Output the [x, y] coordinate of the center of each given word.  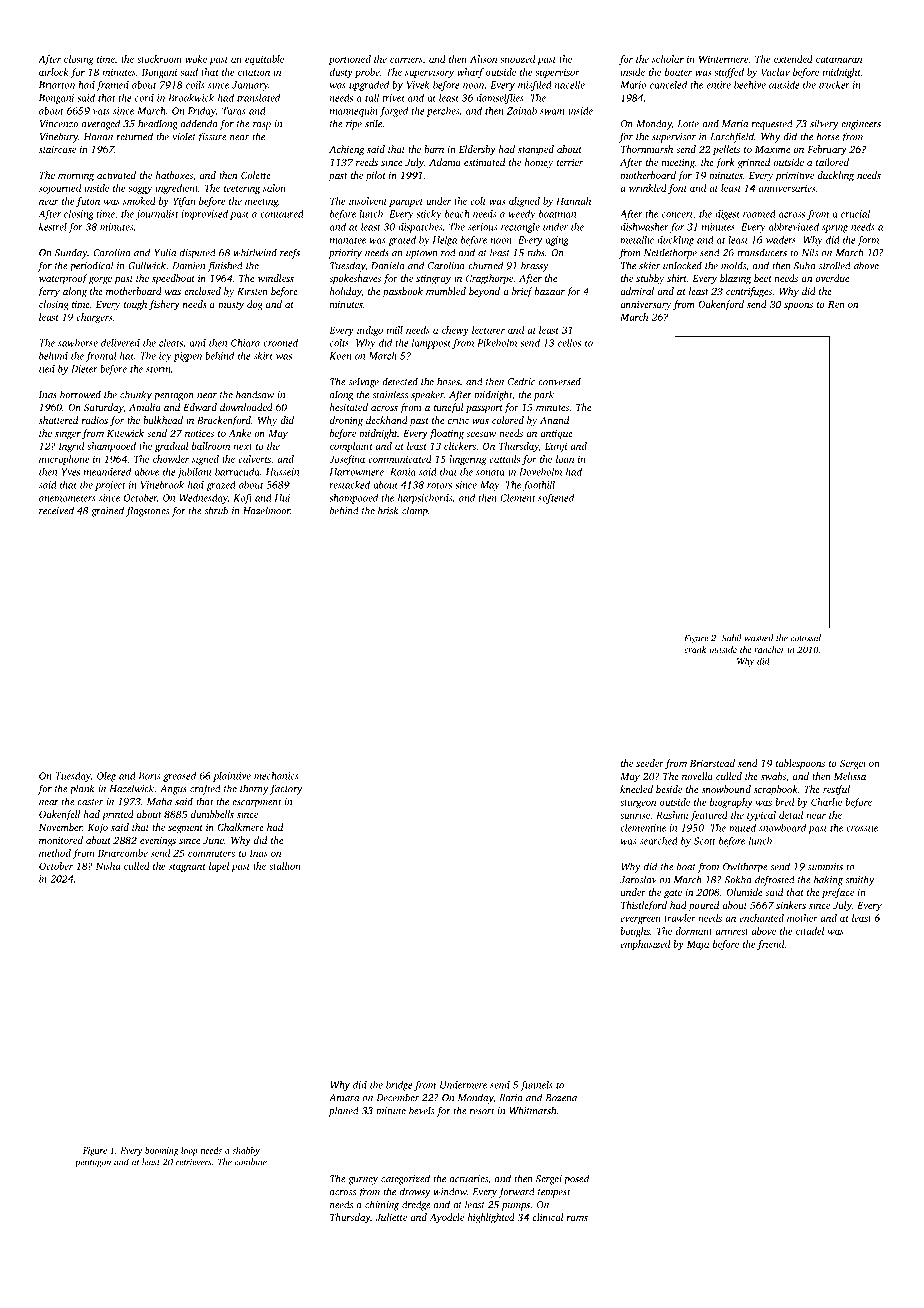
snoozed [517, 59]
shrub [216, 510]
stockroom [159, 59]
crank [695, 649]
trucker [834, 85]
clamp [415, 511]
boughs [635, 932]
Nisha [108, 866]
